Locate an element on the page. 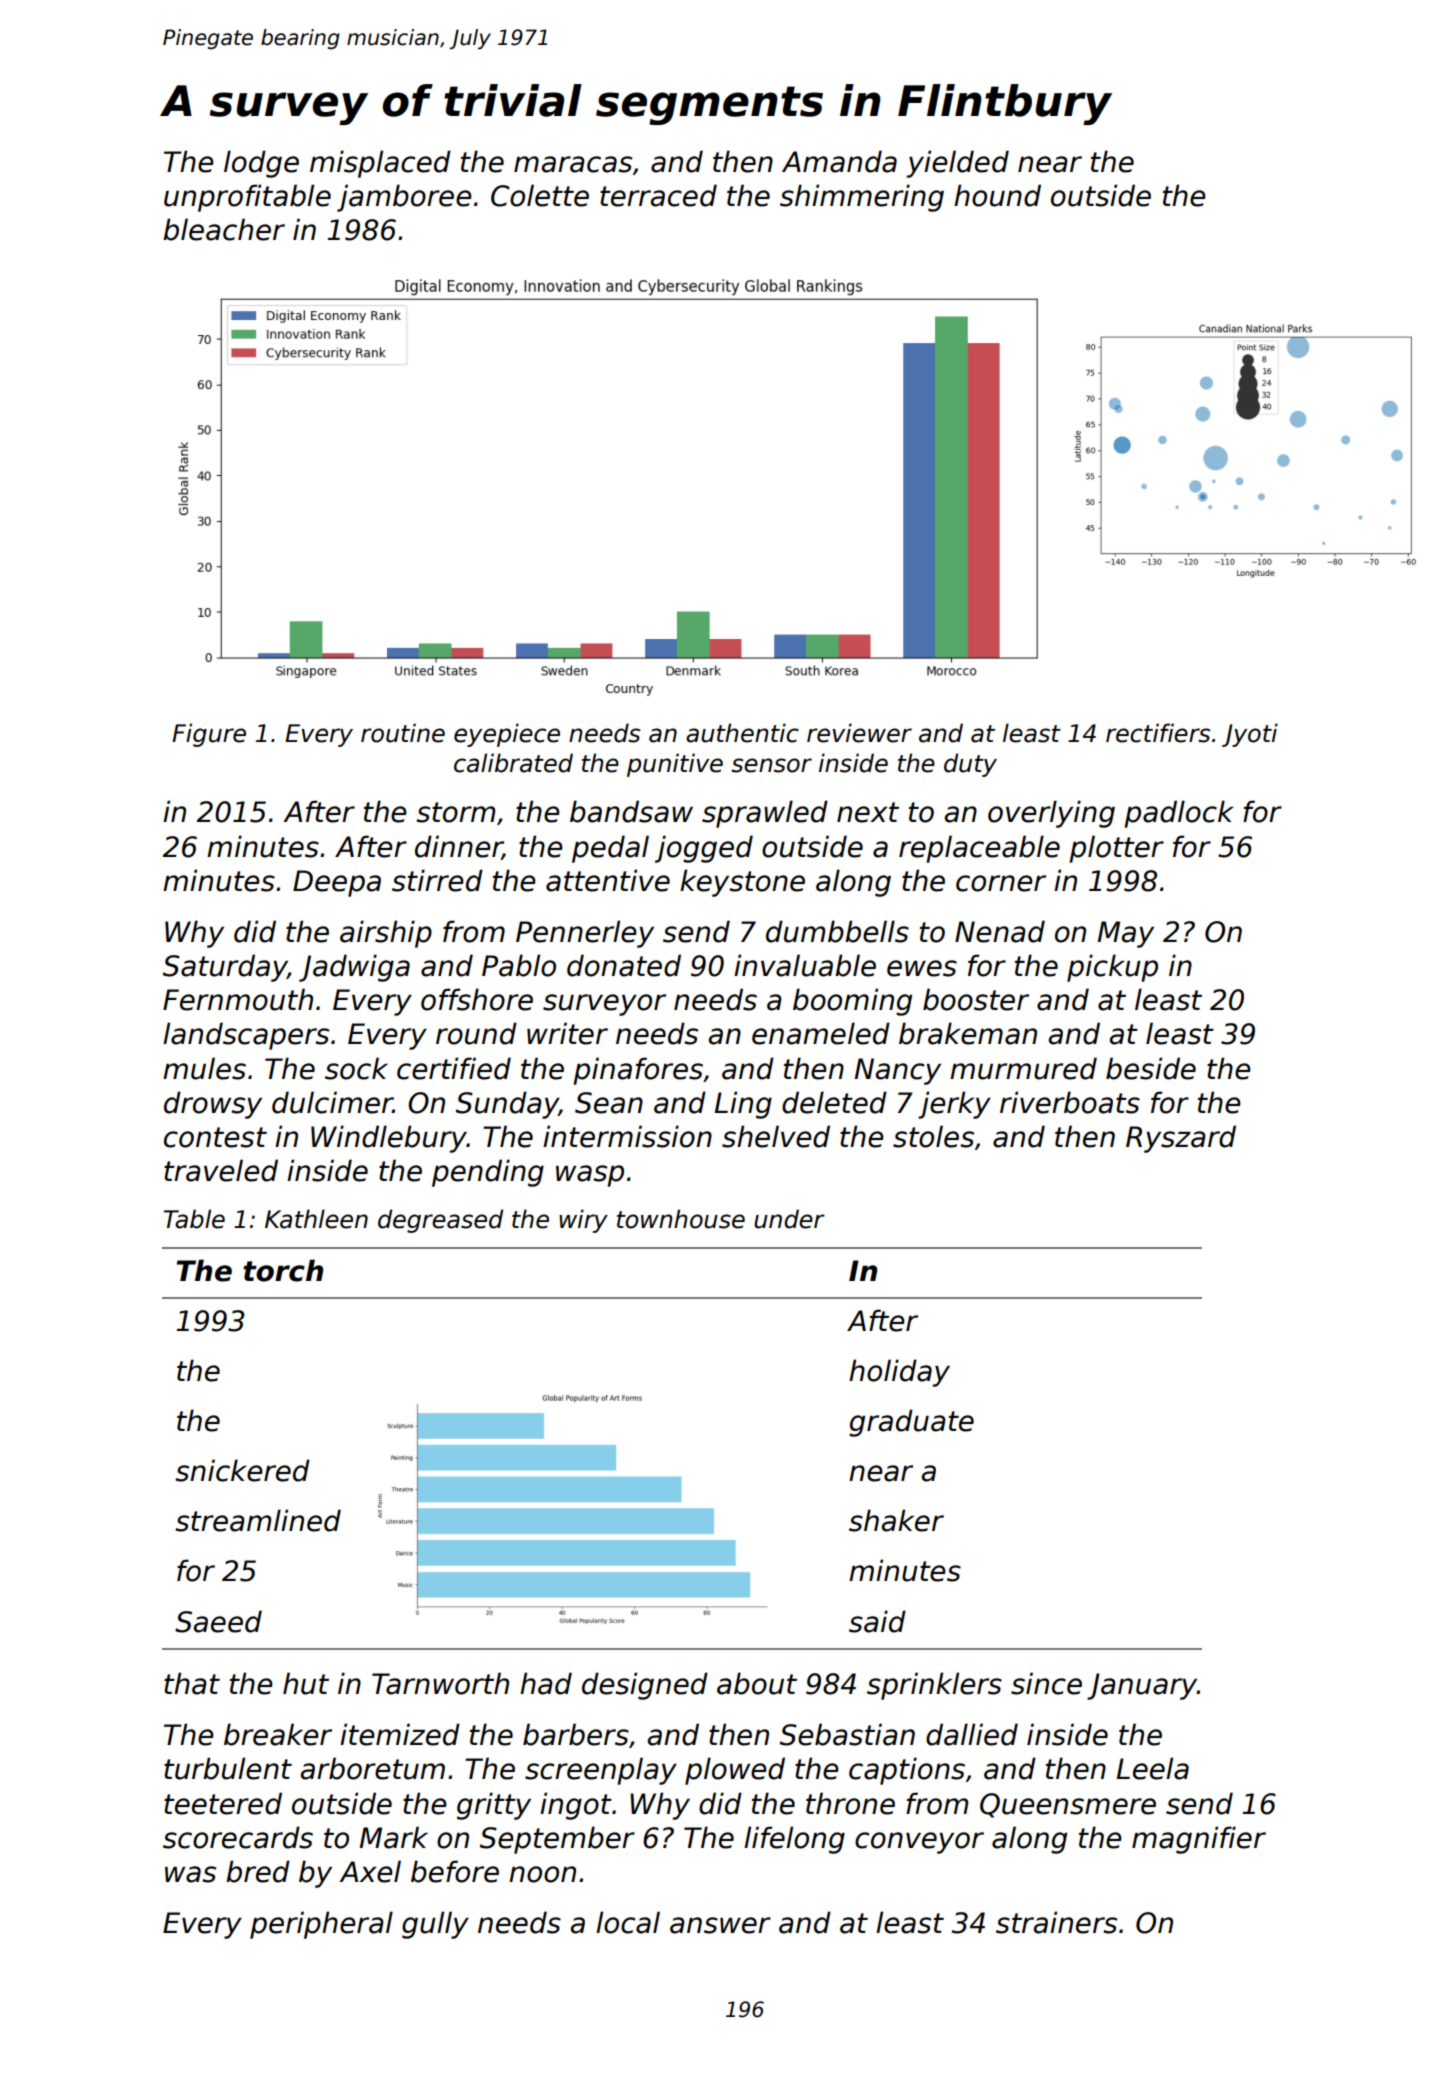 The height and width of the page is (2100, 1450). sprinklers is located at coordinates (934, 1686).
